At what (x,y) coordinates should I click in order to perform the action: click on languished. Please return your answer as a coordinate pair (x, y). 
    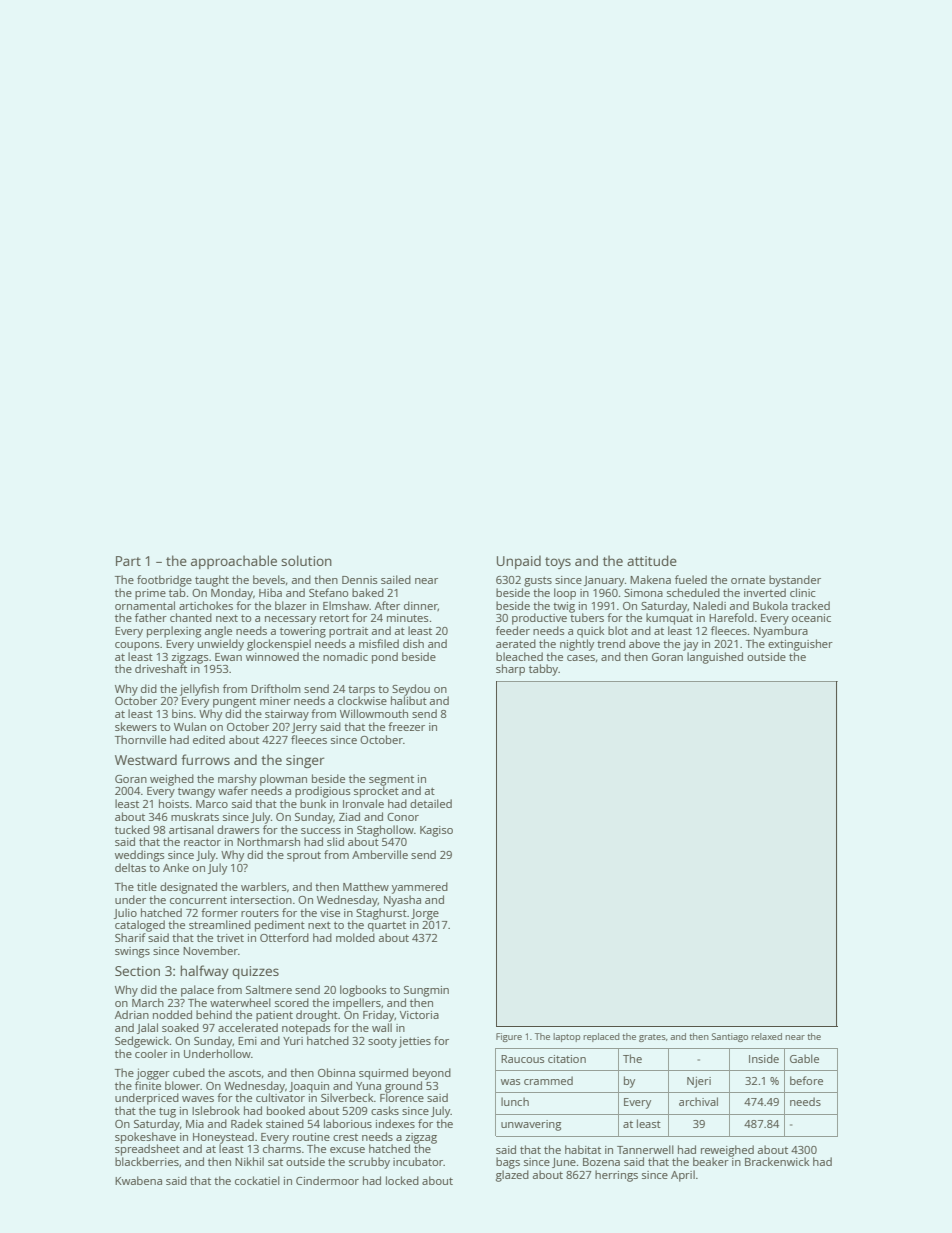
    Looking at the image, I should click on (715, 658).
